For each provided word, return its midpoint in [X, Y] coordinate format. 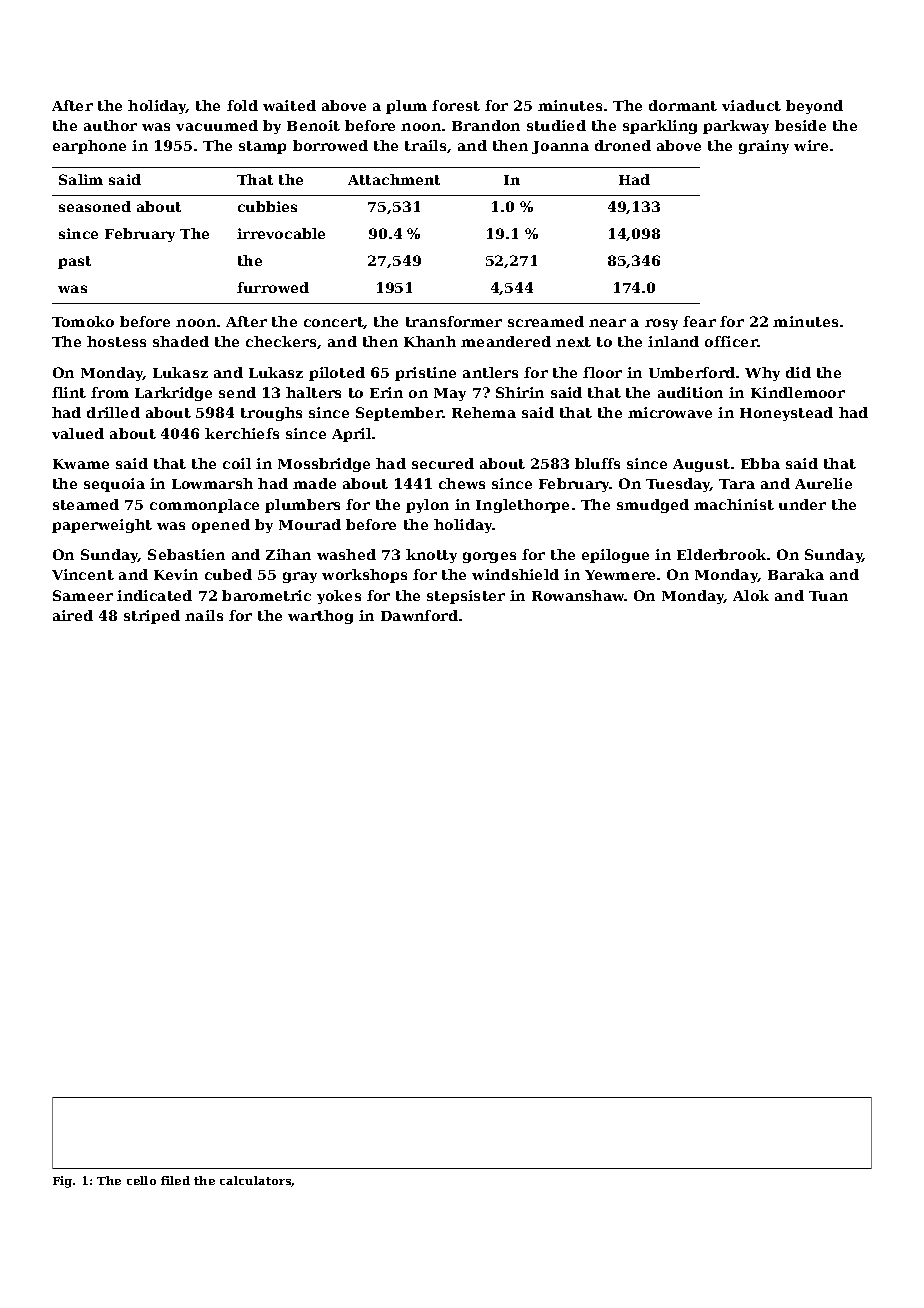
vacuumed [217, 125]
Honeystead [786, 414]
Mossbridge [324, 465]
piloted [337, 374]
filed [175, 1180]
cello [141, 1180]
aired [73, 615]
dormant [683, 105]
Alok [751, 595]
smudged [653, 506]
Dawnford [419, 615]
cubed [228, 574]
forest [456, 105]
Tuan [828, 596]
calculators [256, 1181]
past [74, 262]
